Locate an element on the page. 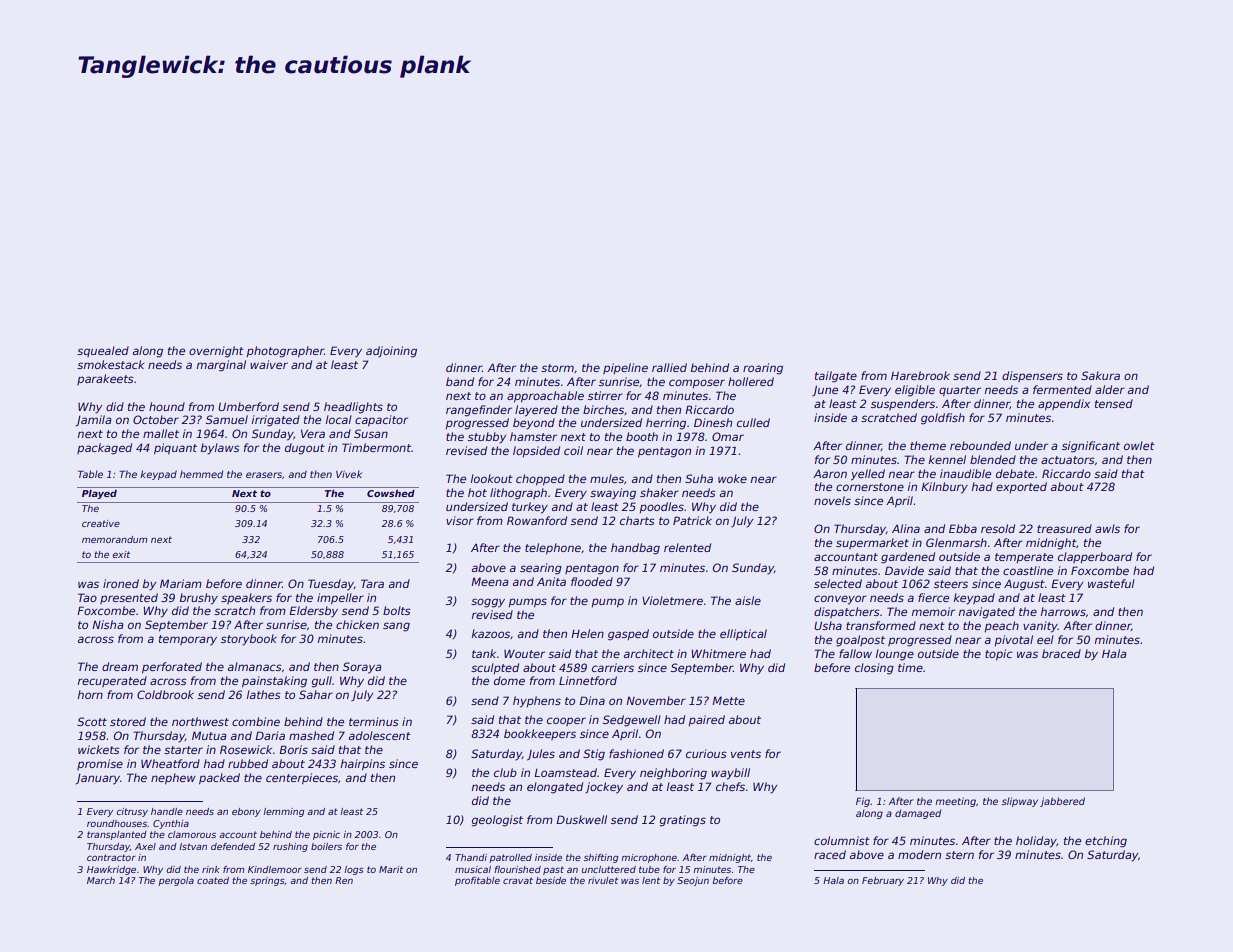  Harebrook is located at coordinates (920, 375).
